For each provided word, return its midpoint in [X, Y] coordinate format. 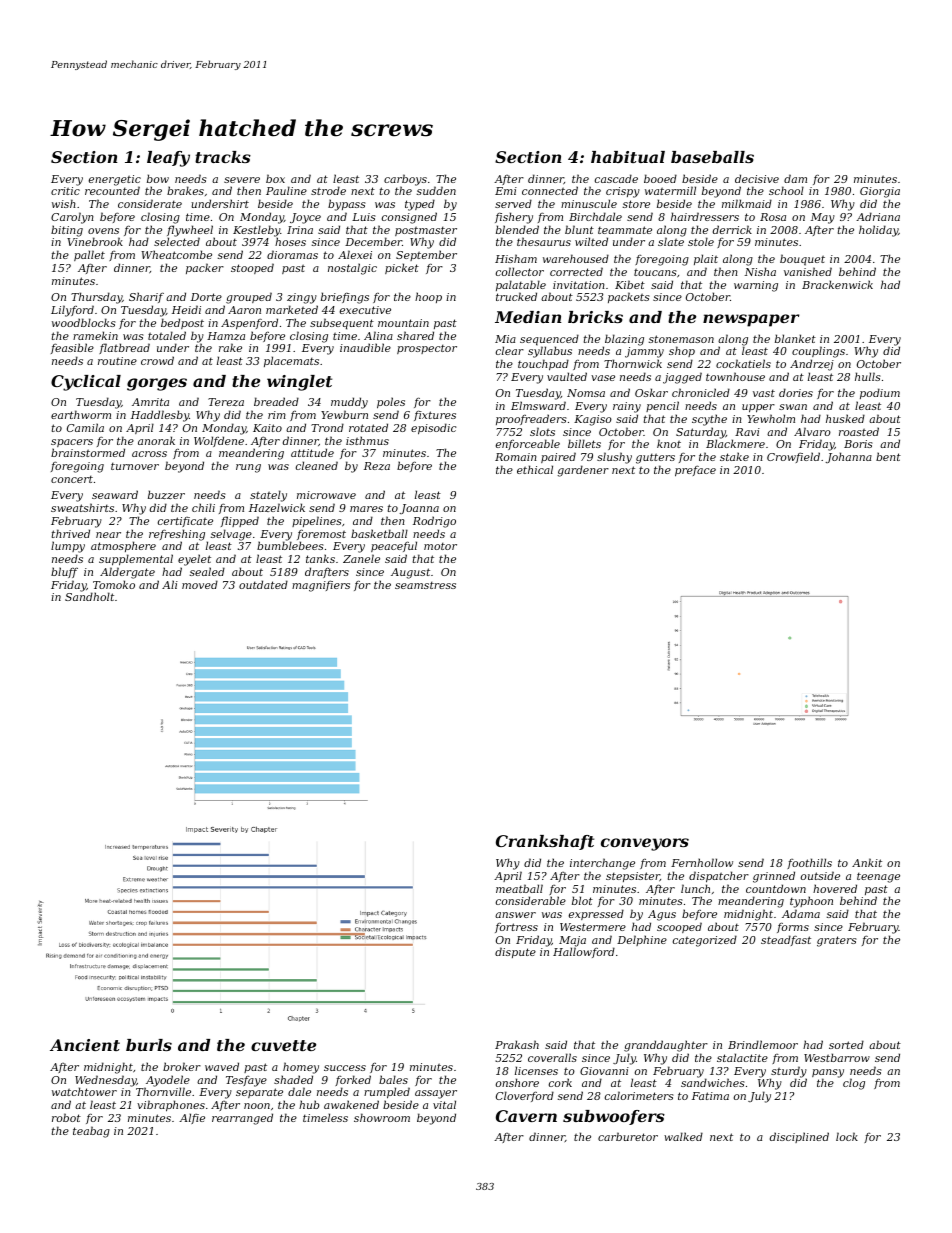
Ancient [85, 1045]
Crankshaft [545, 842]
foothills [809, 863]
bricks [595, 317]
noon [257, 1106]
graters [837, 941]
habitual [628, 157]
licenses [536, 1070]
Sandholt [89, 597]
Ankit [867, 862]
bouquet [802, 260]
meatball [519, 888]
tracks [223, 157]
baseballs [712, 157]
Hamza [226, 336]
